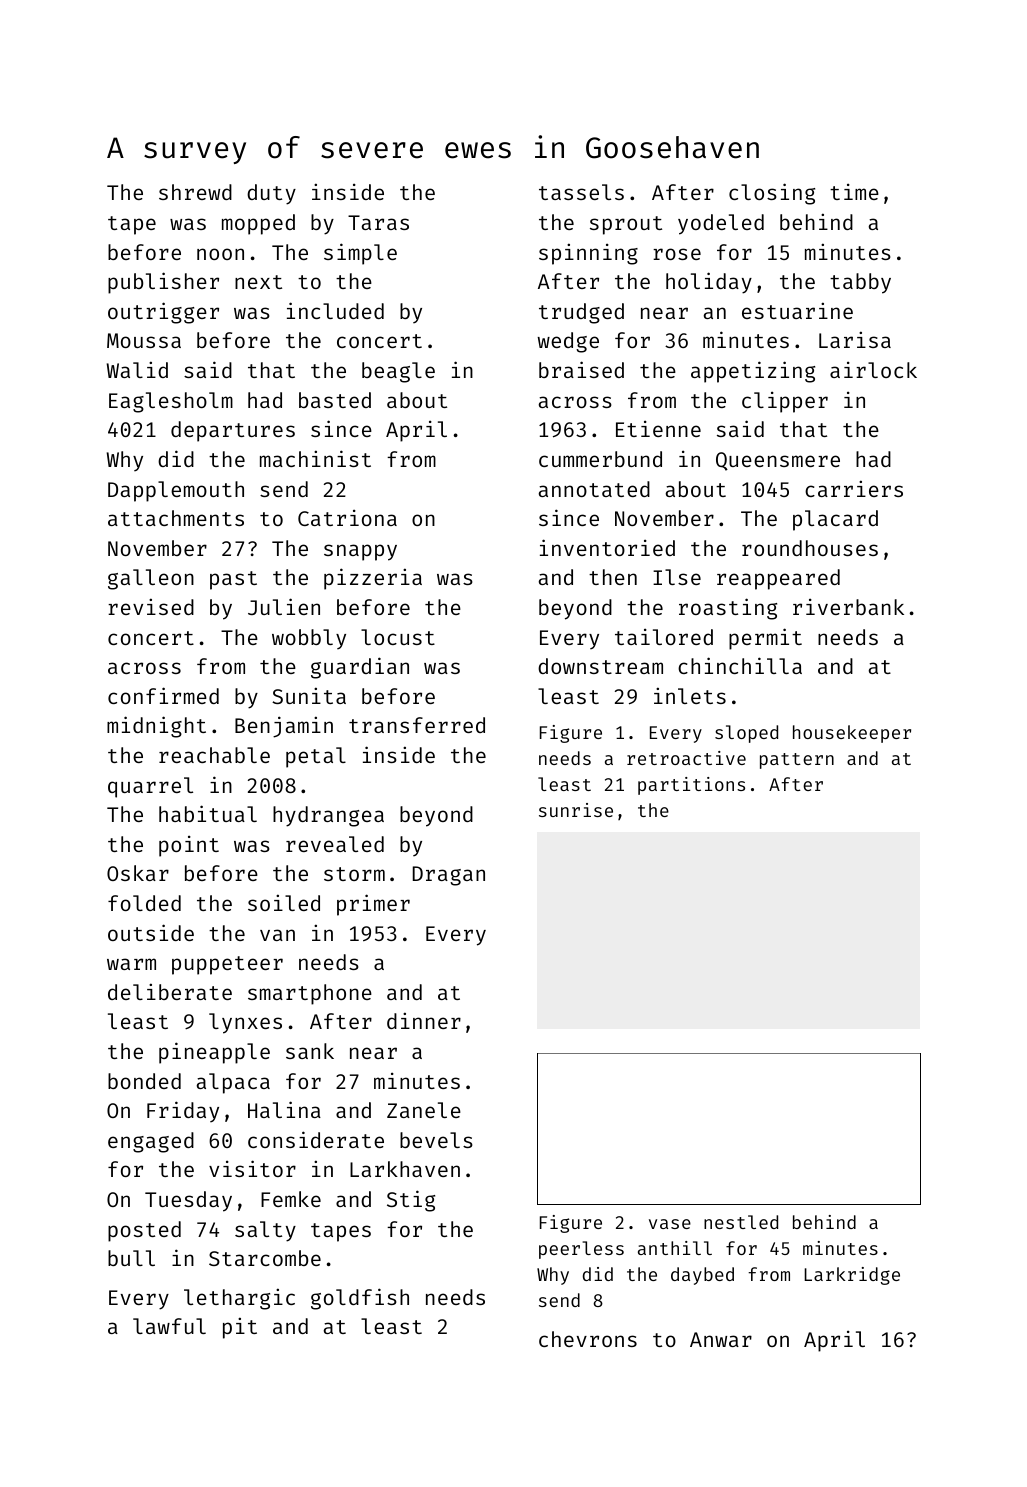  I want to click on puppeteer, so click(227, 965).
